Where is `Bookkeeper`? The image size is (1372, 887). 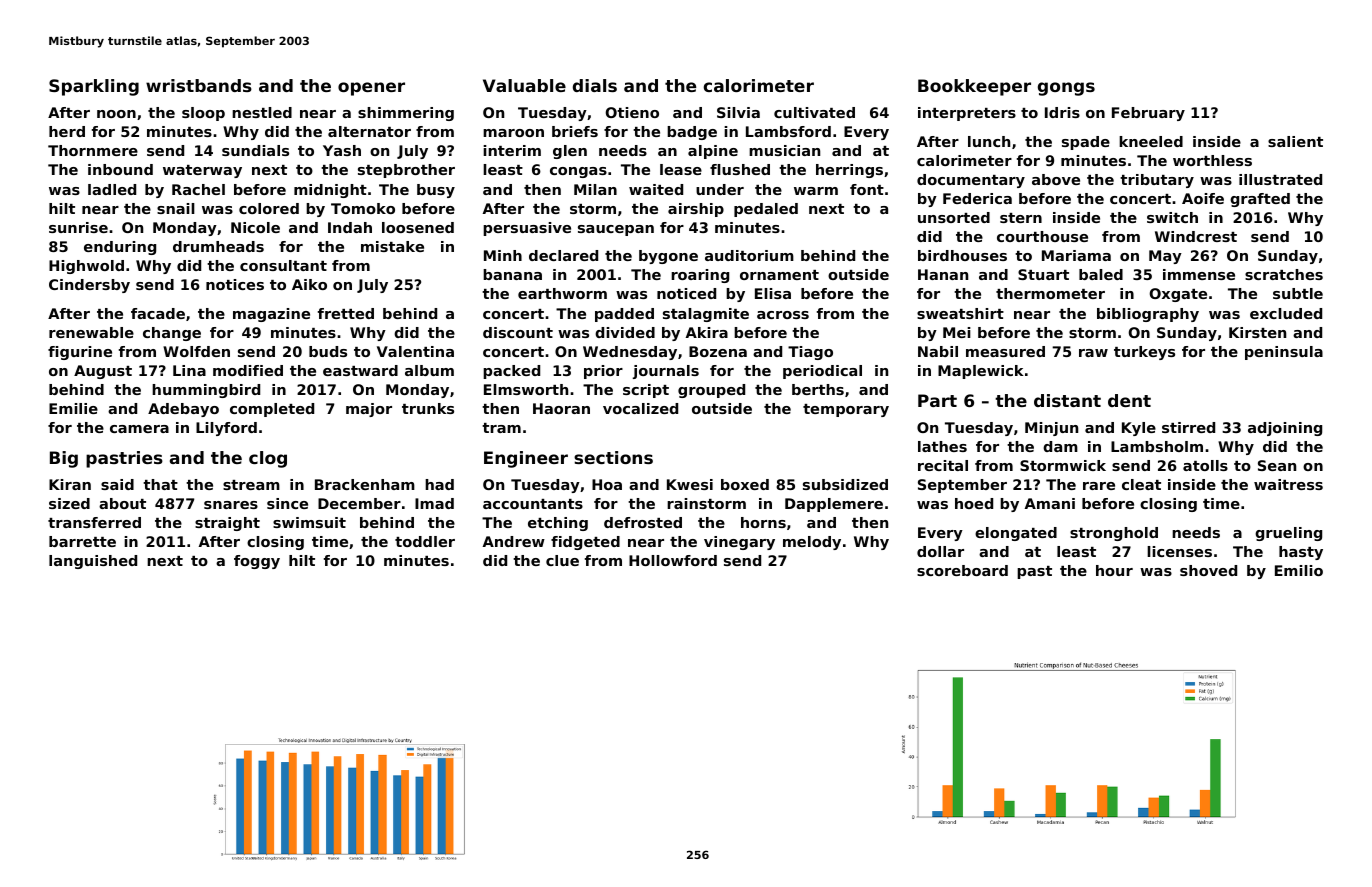
Bookkeeper is located at coordinates (974, 87).
